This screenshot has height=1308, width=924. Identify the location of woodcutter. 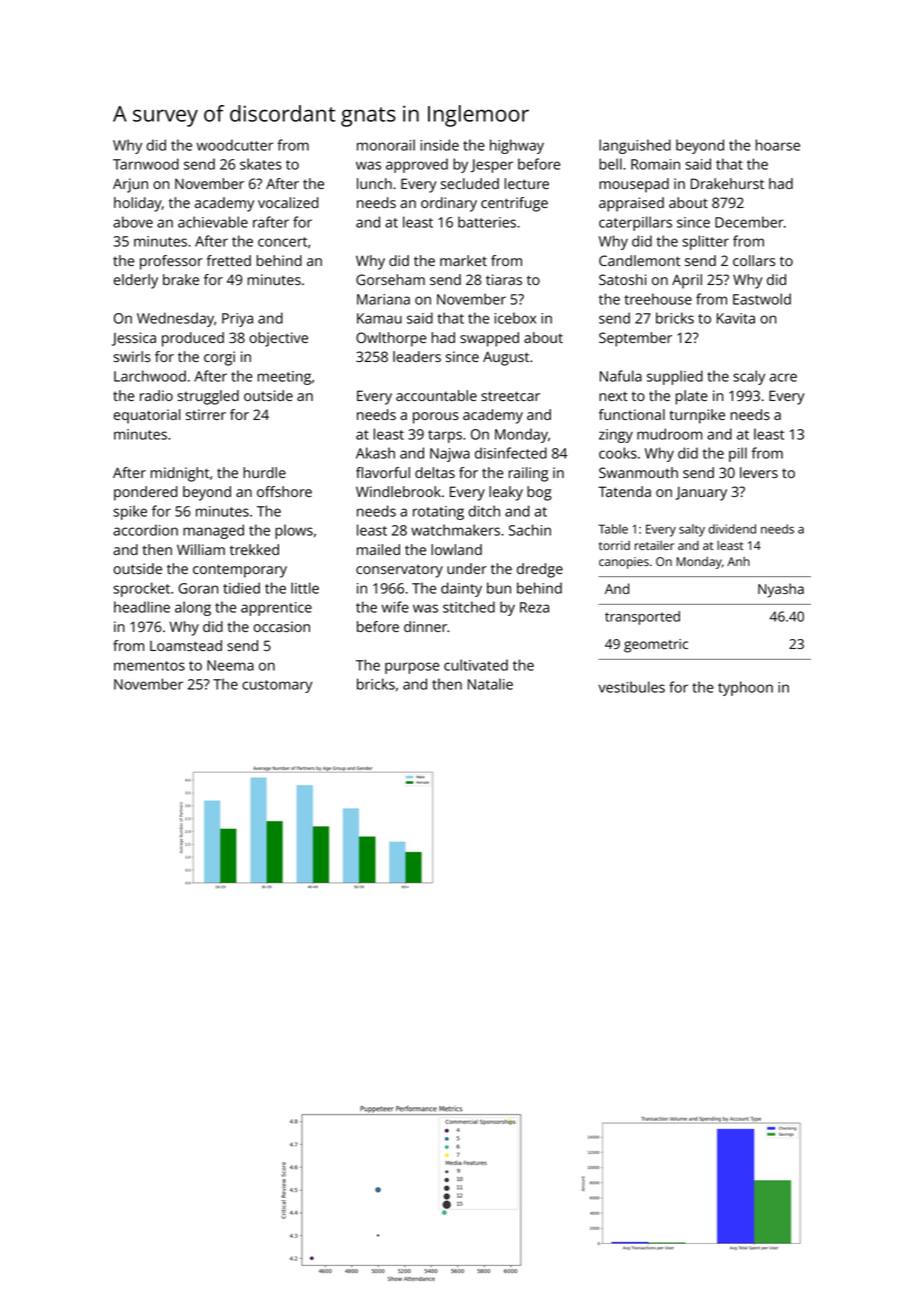
(235, 145).
